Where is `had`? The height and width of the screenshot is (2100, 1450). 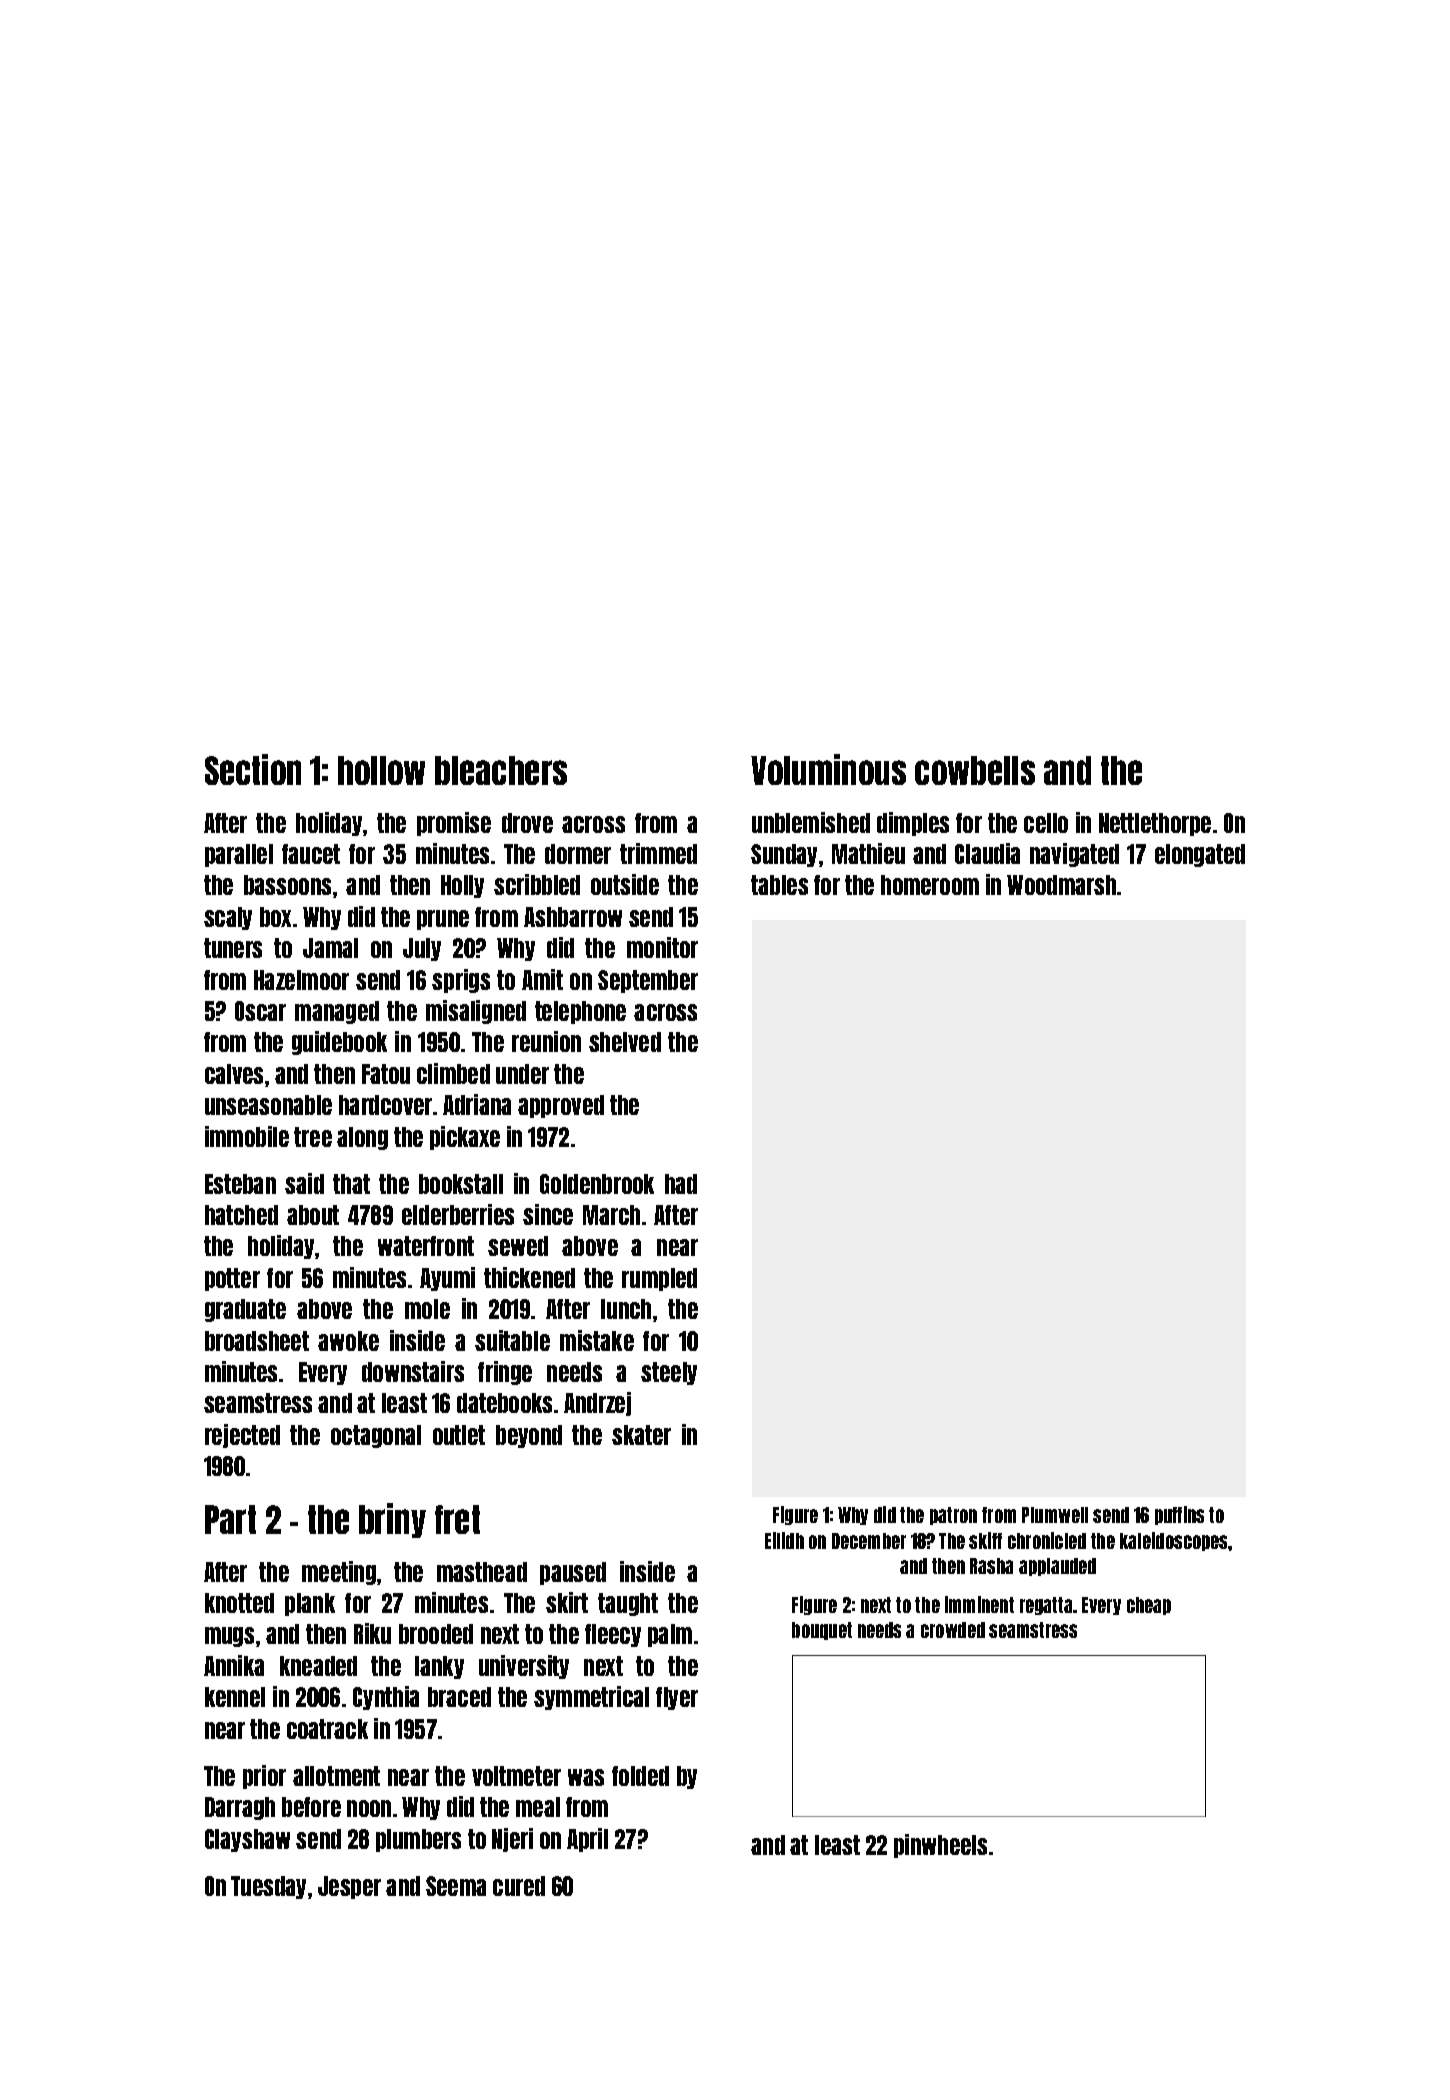
had is located at coordinates (681, 1184).
